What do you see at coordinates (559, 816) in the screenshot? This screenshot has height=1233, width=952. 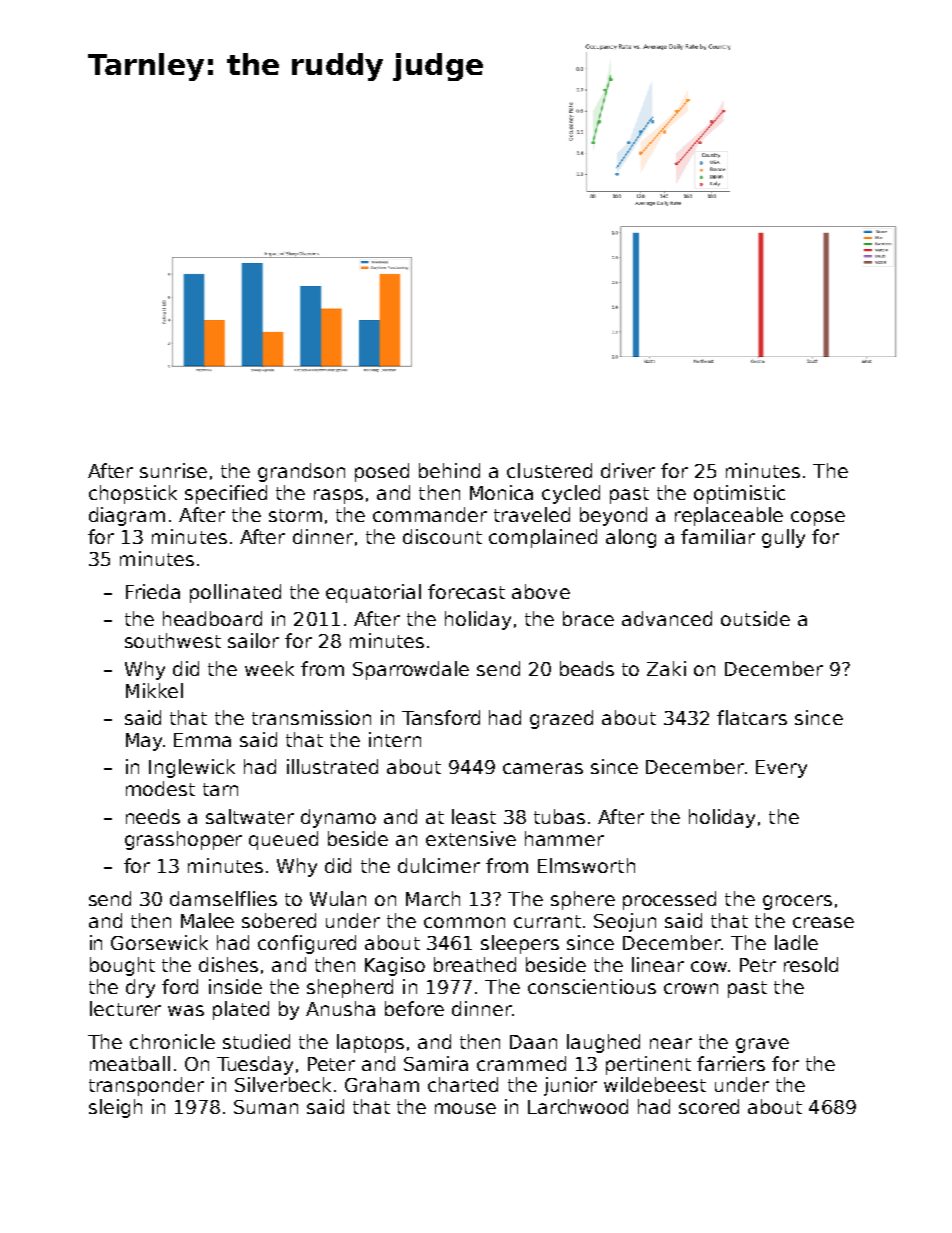 I see `tubas` at bounding box center [559, 816].
